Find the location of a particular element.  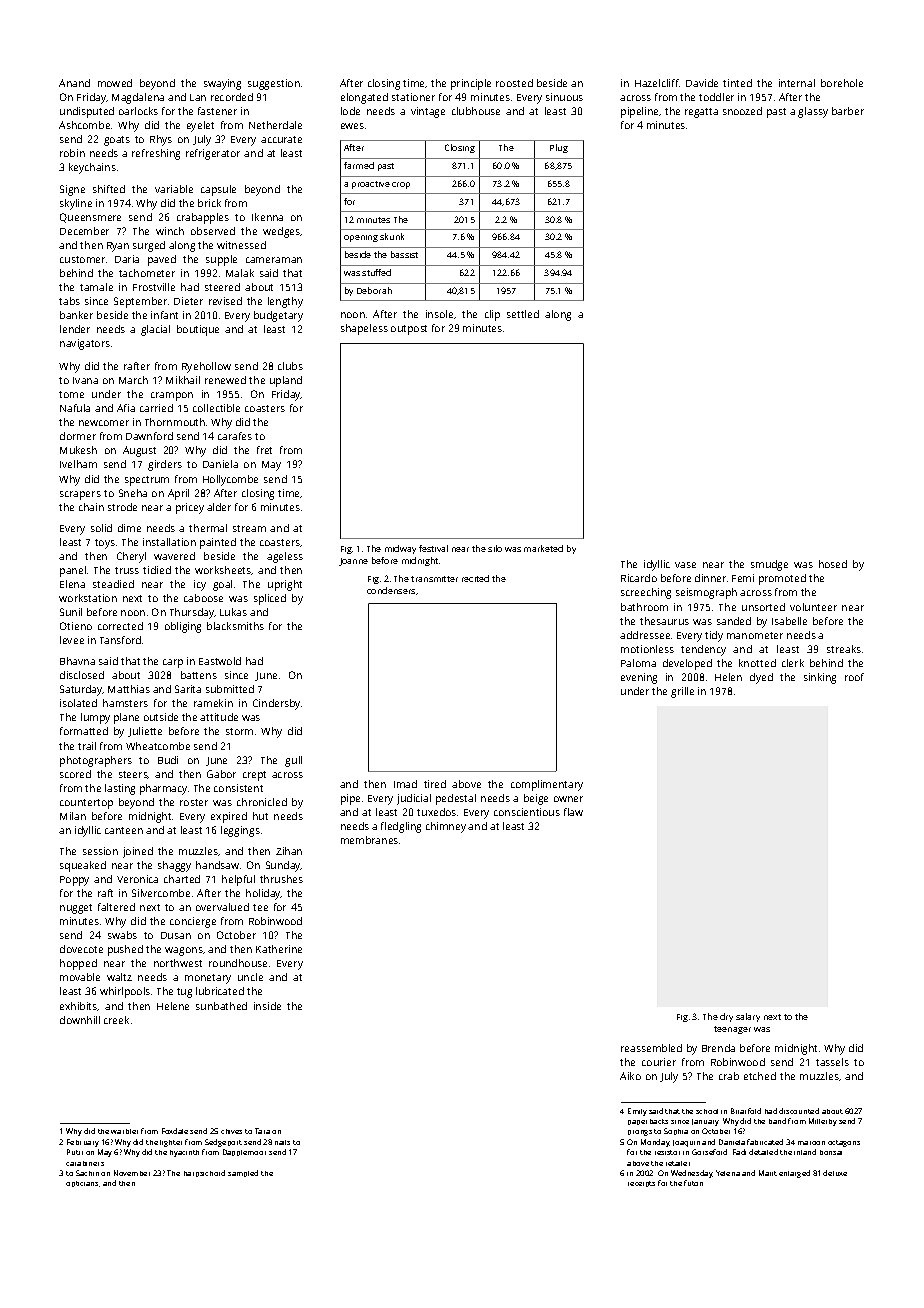

settled is located at coordinates (523, 314).
